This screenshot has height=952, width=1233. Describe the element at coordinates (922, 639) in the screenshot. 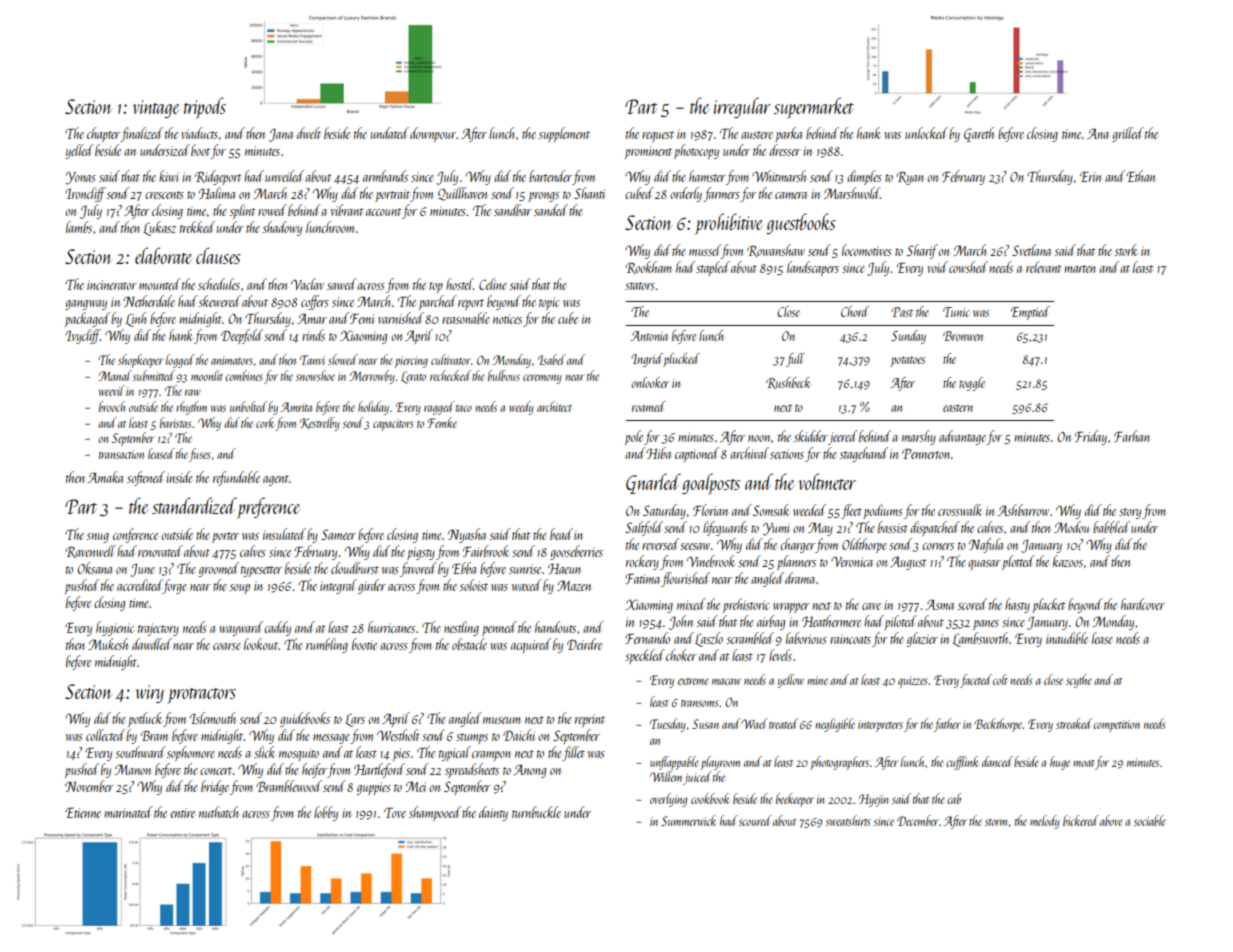

I see `glazier` at that location.
